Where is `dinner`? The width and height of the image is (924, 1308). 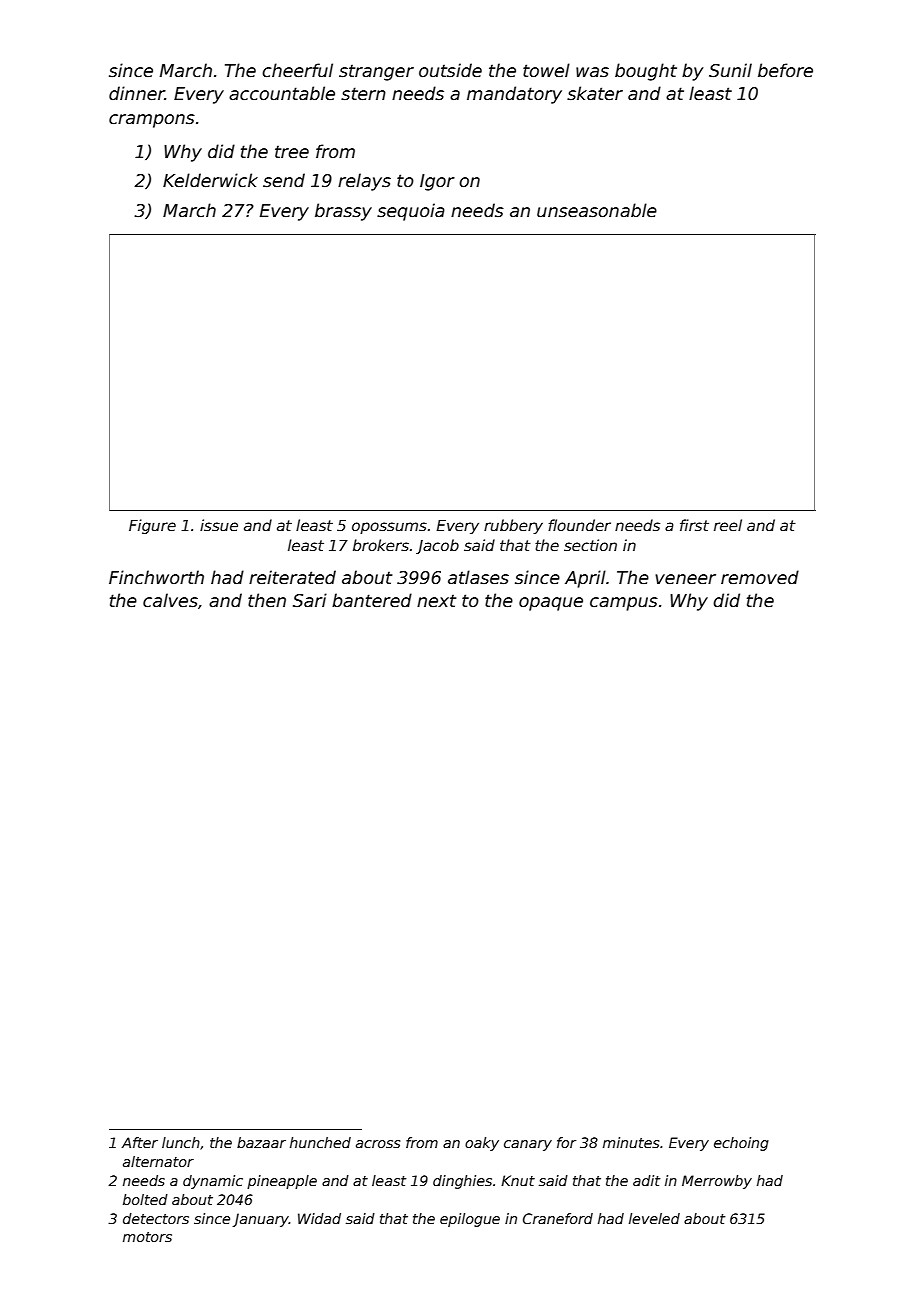 dinner is located at coordinates (137, 93).
